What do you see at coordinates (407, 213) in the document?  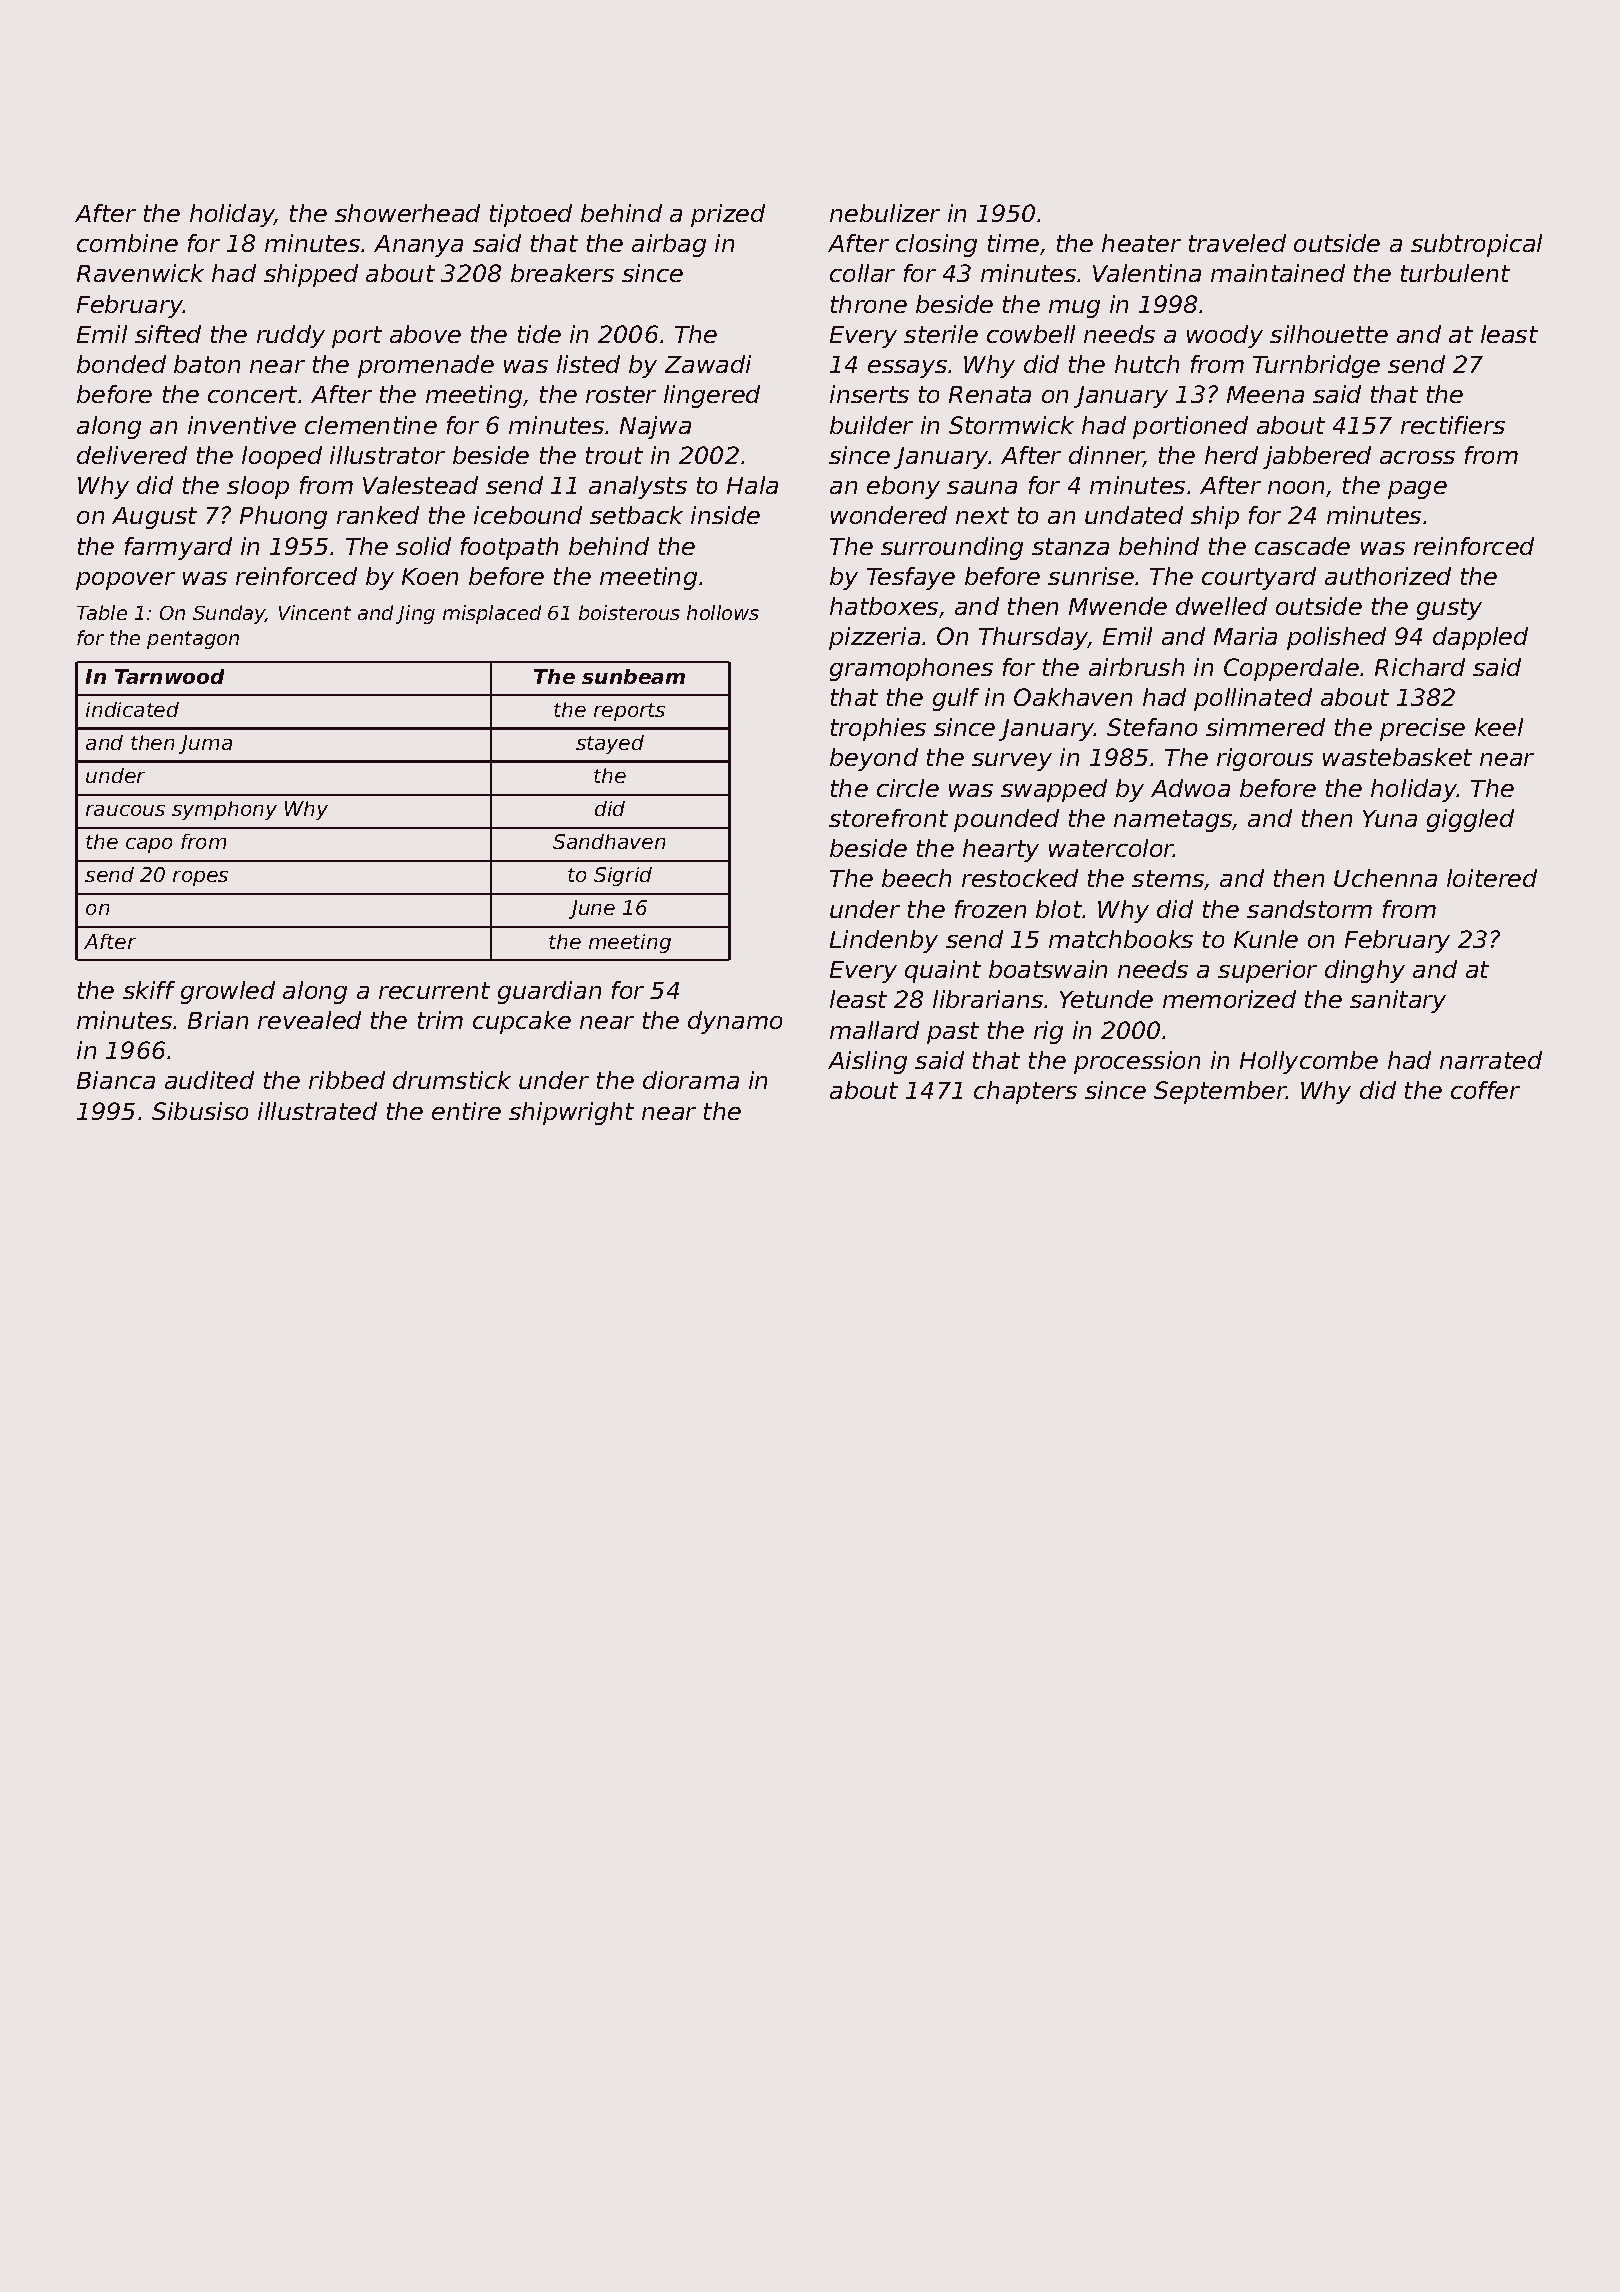 I see `showerhead` at bounding box center [407, 213].
